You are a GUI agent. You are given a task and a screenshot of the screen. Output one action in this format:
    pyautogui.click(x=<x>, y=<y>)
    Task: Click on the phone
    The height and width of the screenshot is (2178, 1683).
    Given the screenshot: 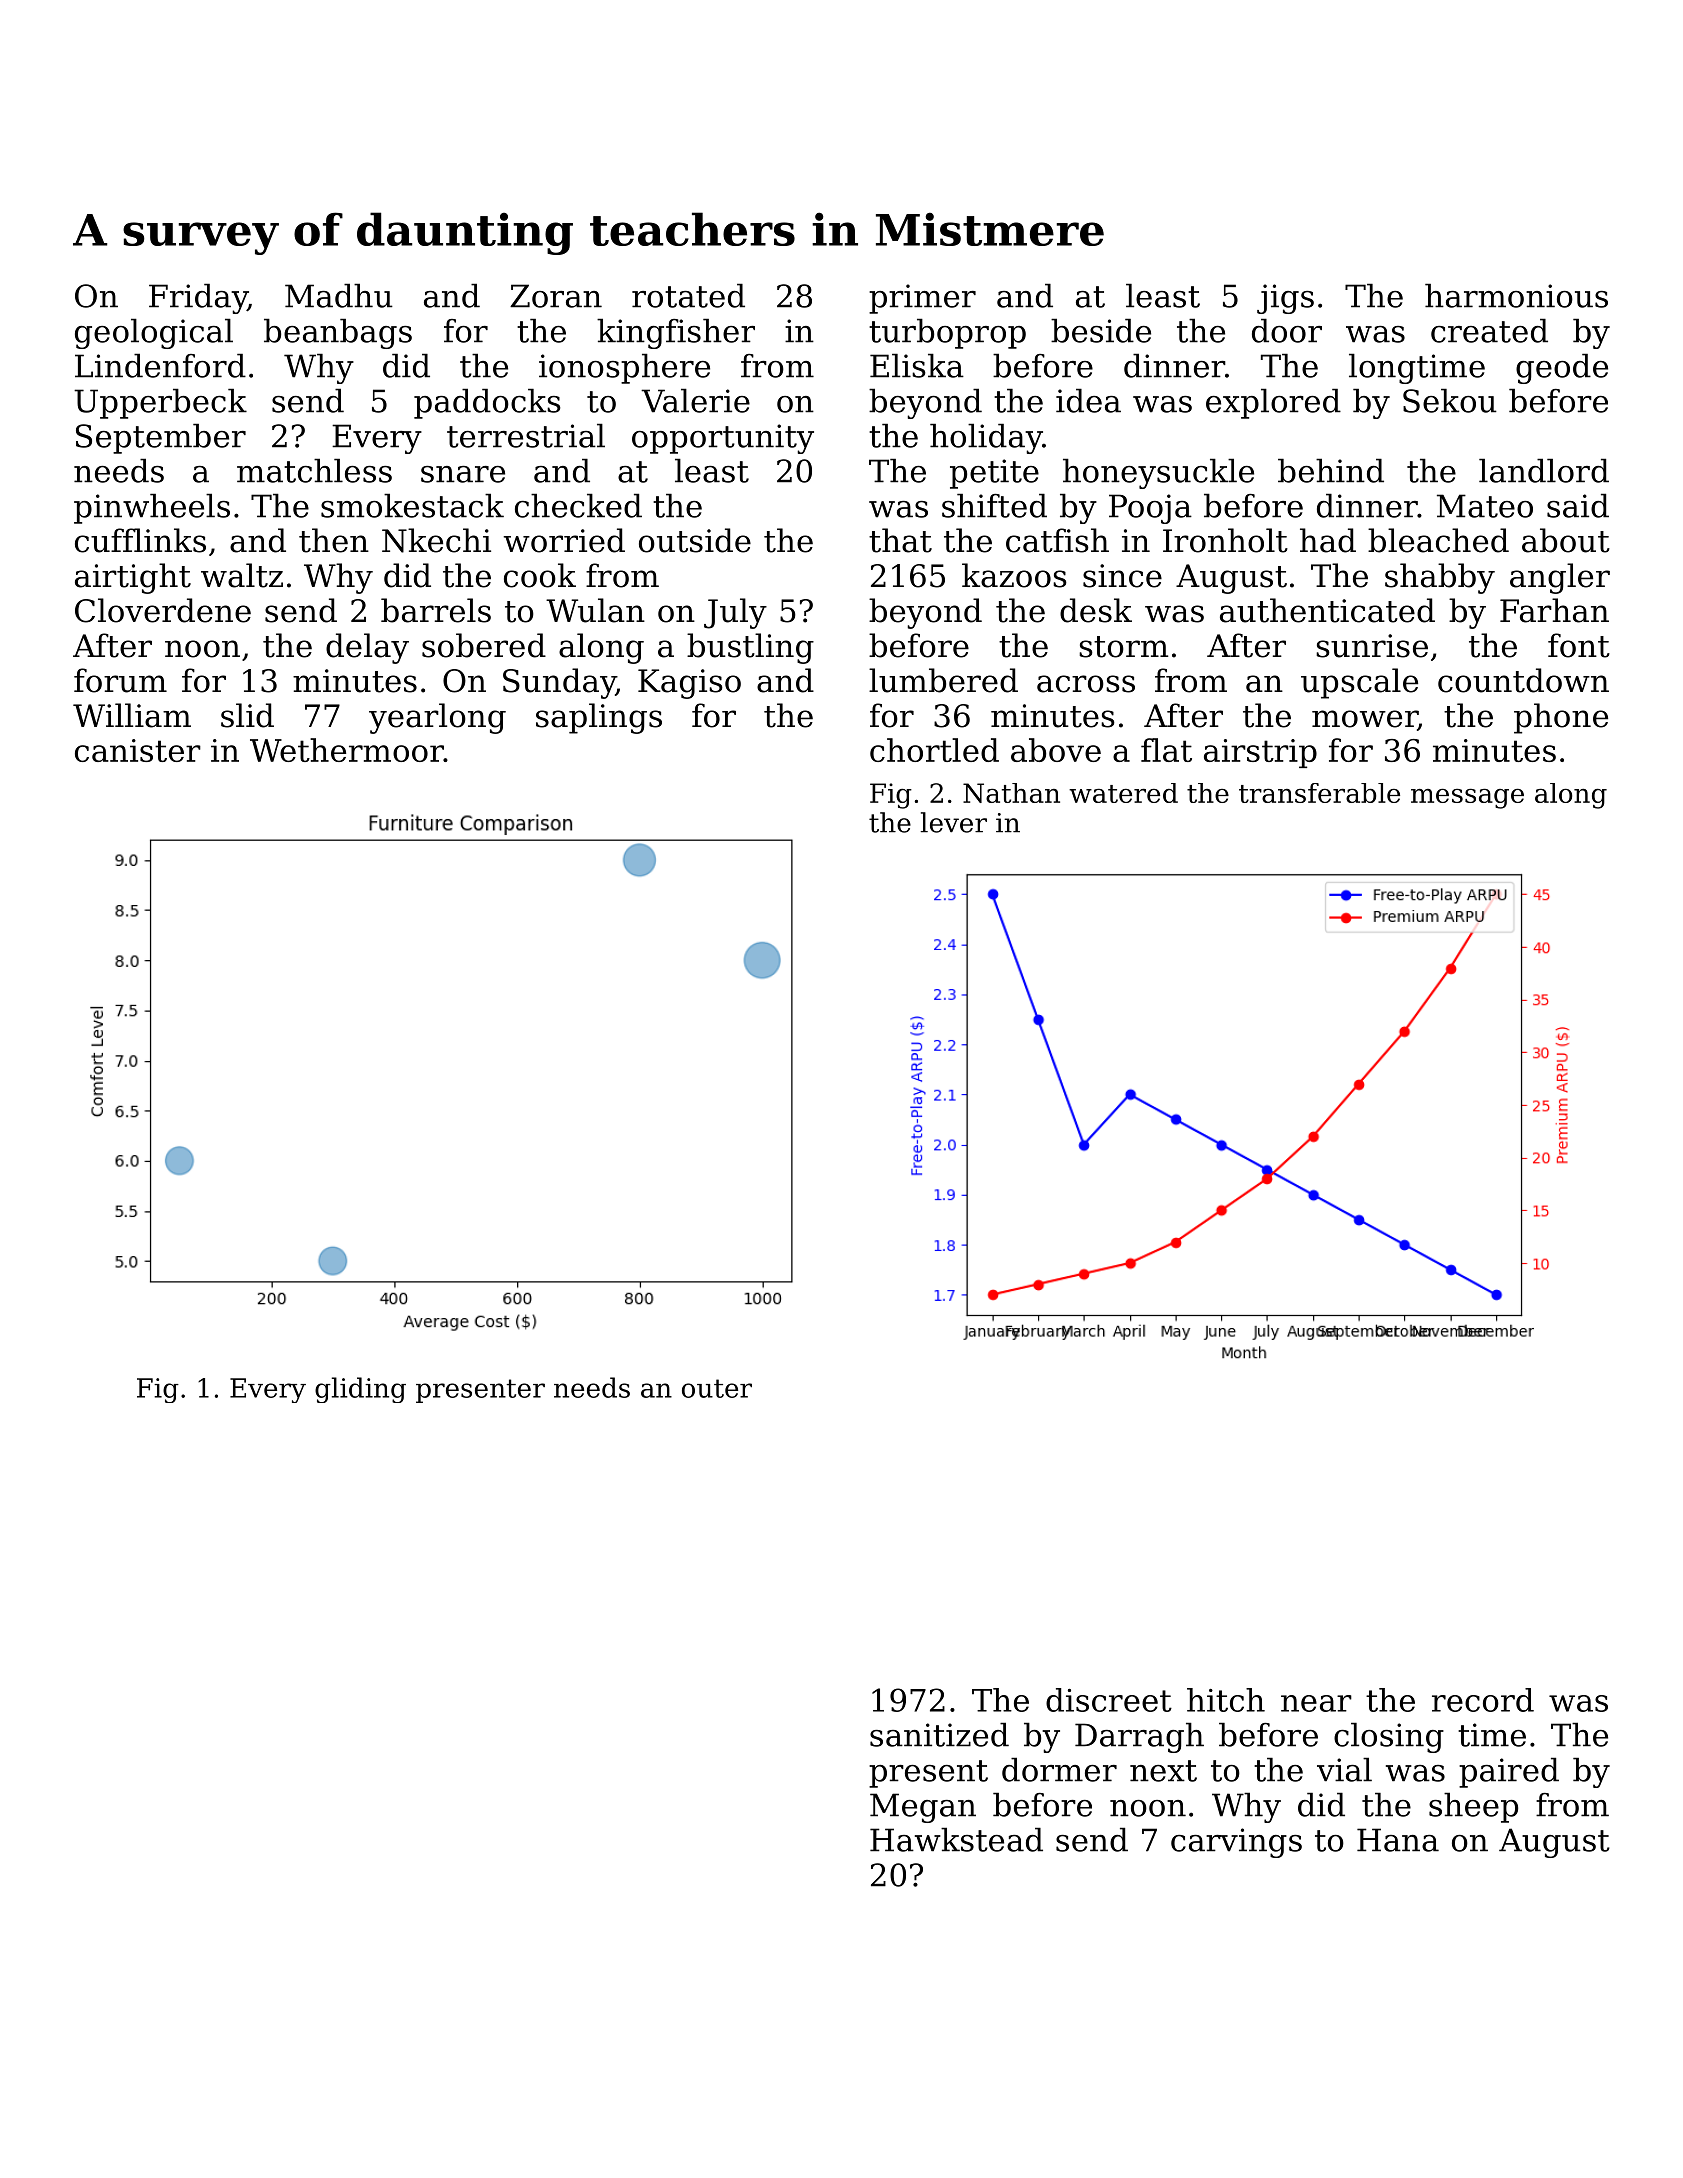 What is the action you would take?
    pyautogui.click(x=1561, y=718)
